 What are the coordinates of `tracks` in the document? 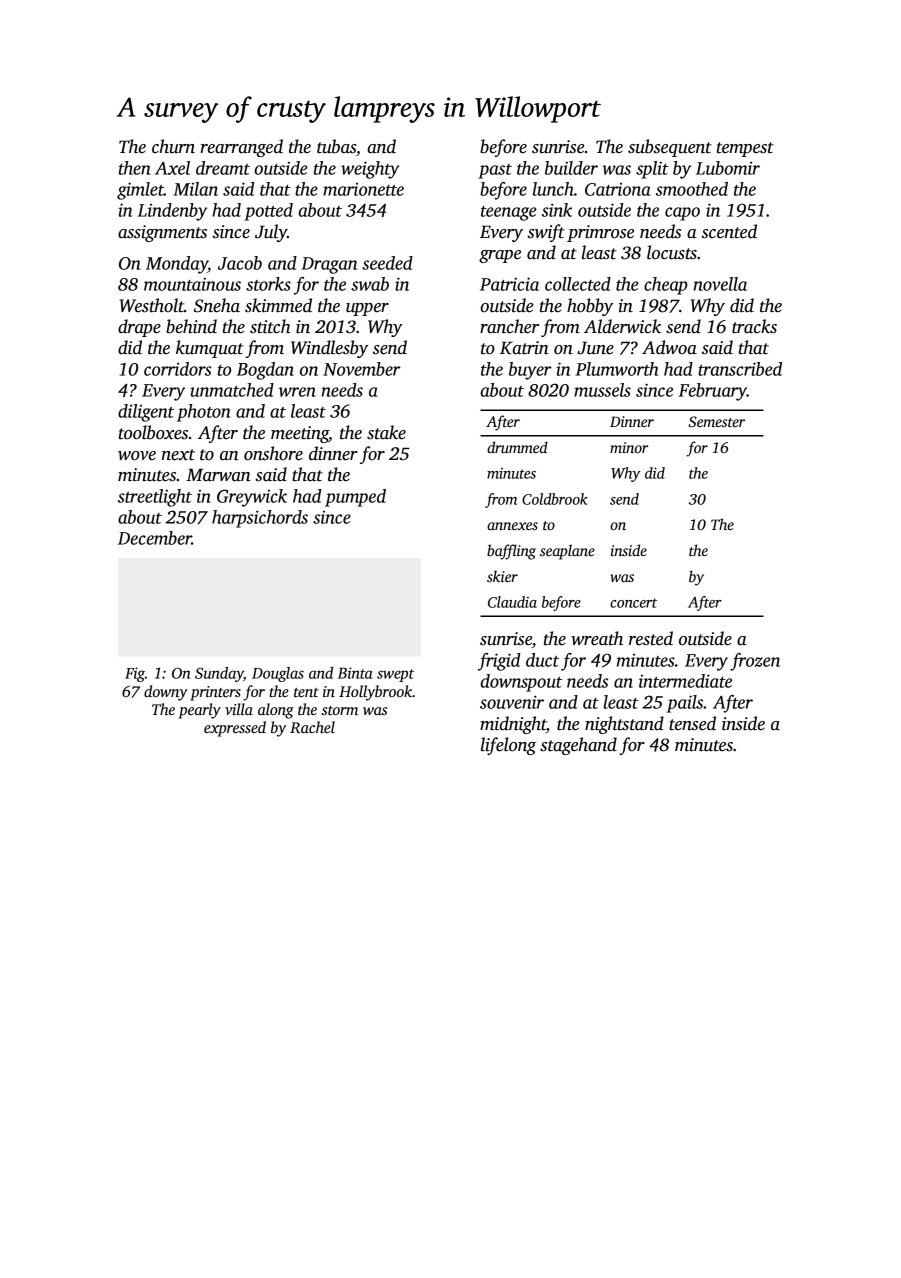 It's located at (754, 326).
